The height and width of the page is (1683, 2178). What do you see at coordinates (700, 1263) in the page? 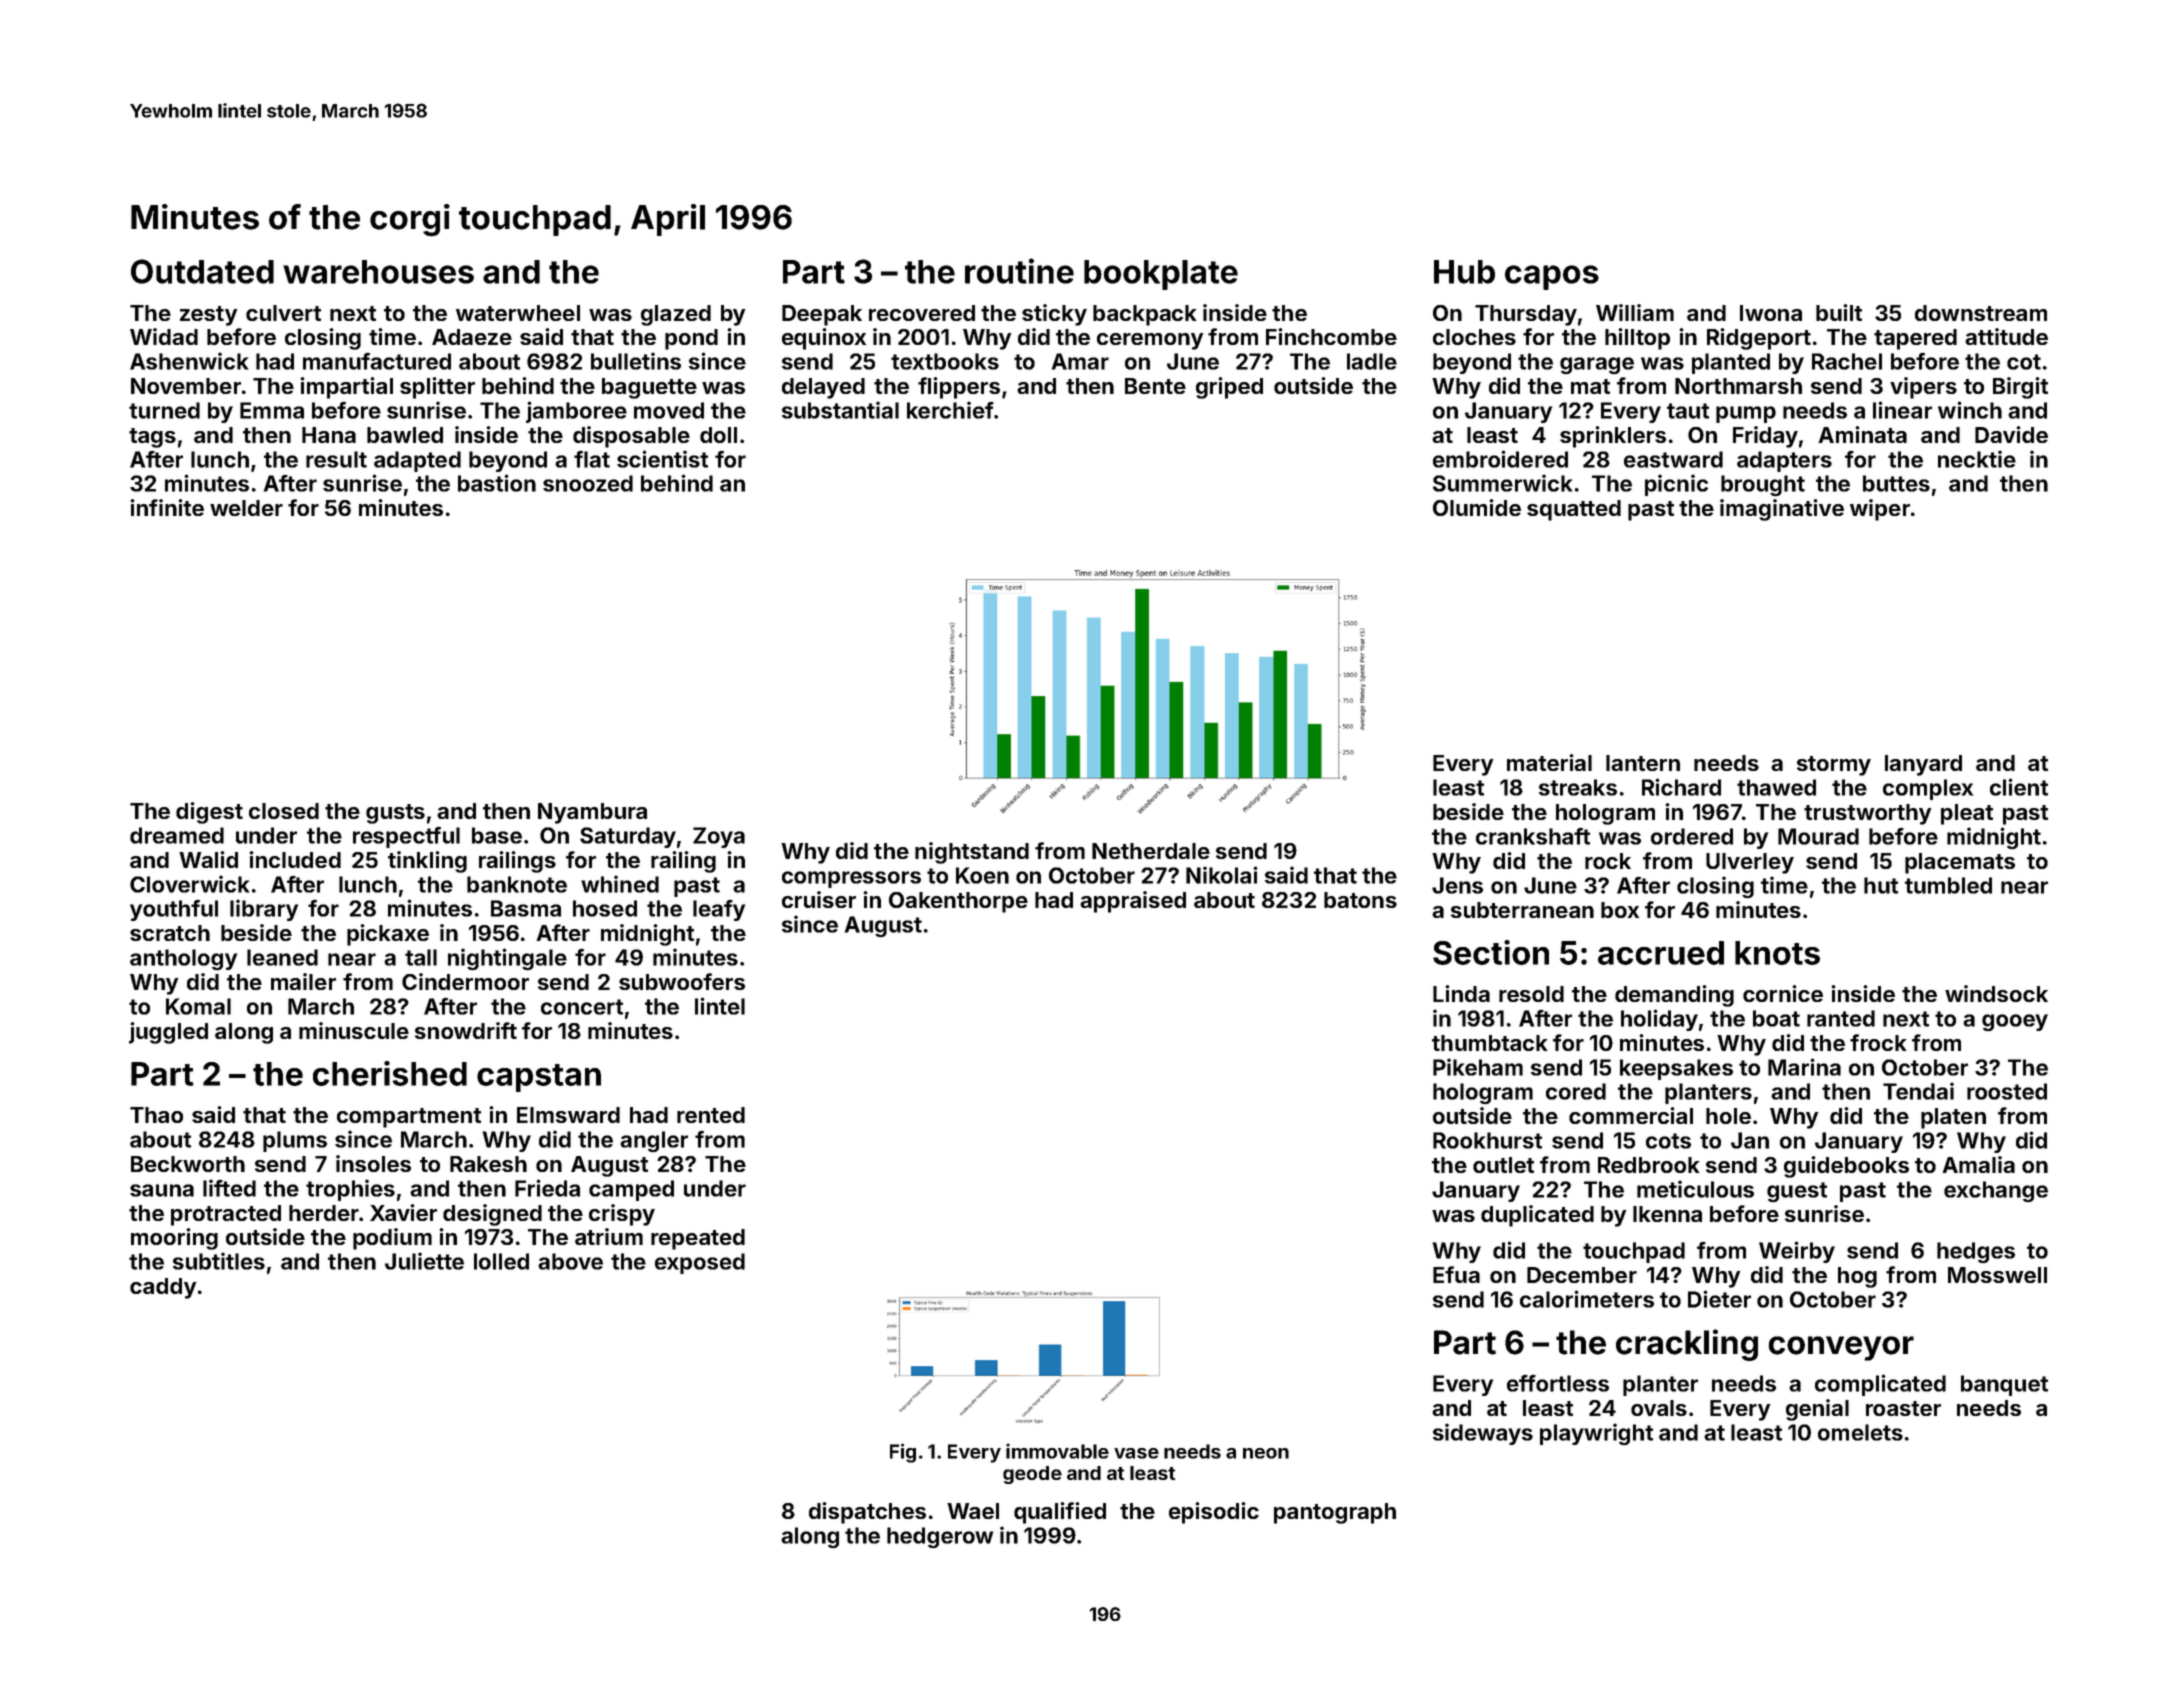
I see `exposed` at bounding box center [700, 1263].
